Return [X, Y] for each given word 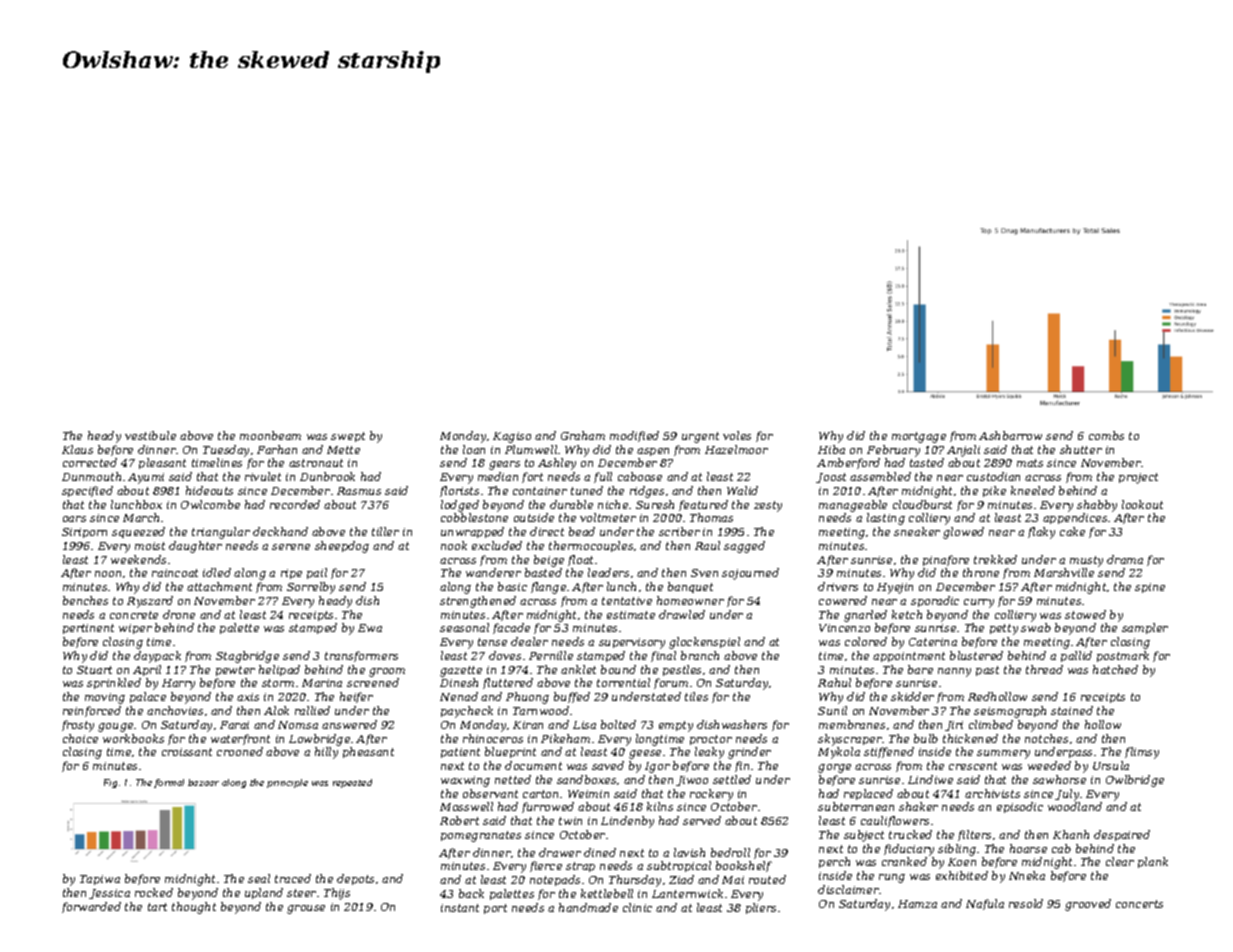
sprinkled [114, 683]
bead [582, 531]
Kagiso [512, 437]
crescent [973, 766]
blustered [976, 655]
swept [348, 437]
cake [1072, 531]
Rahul [834, 682]
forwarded [91, 907]
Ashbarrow [1010, 435]
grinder [749, 753]
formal [169, 783]
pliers [761, 908]
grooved [1088, 905]
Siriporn [84, 533]
